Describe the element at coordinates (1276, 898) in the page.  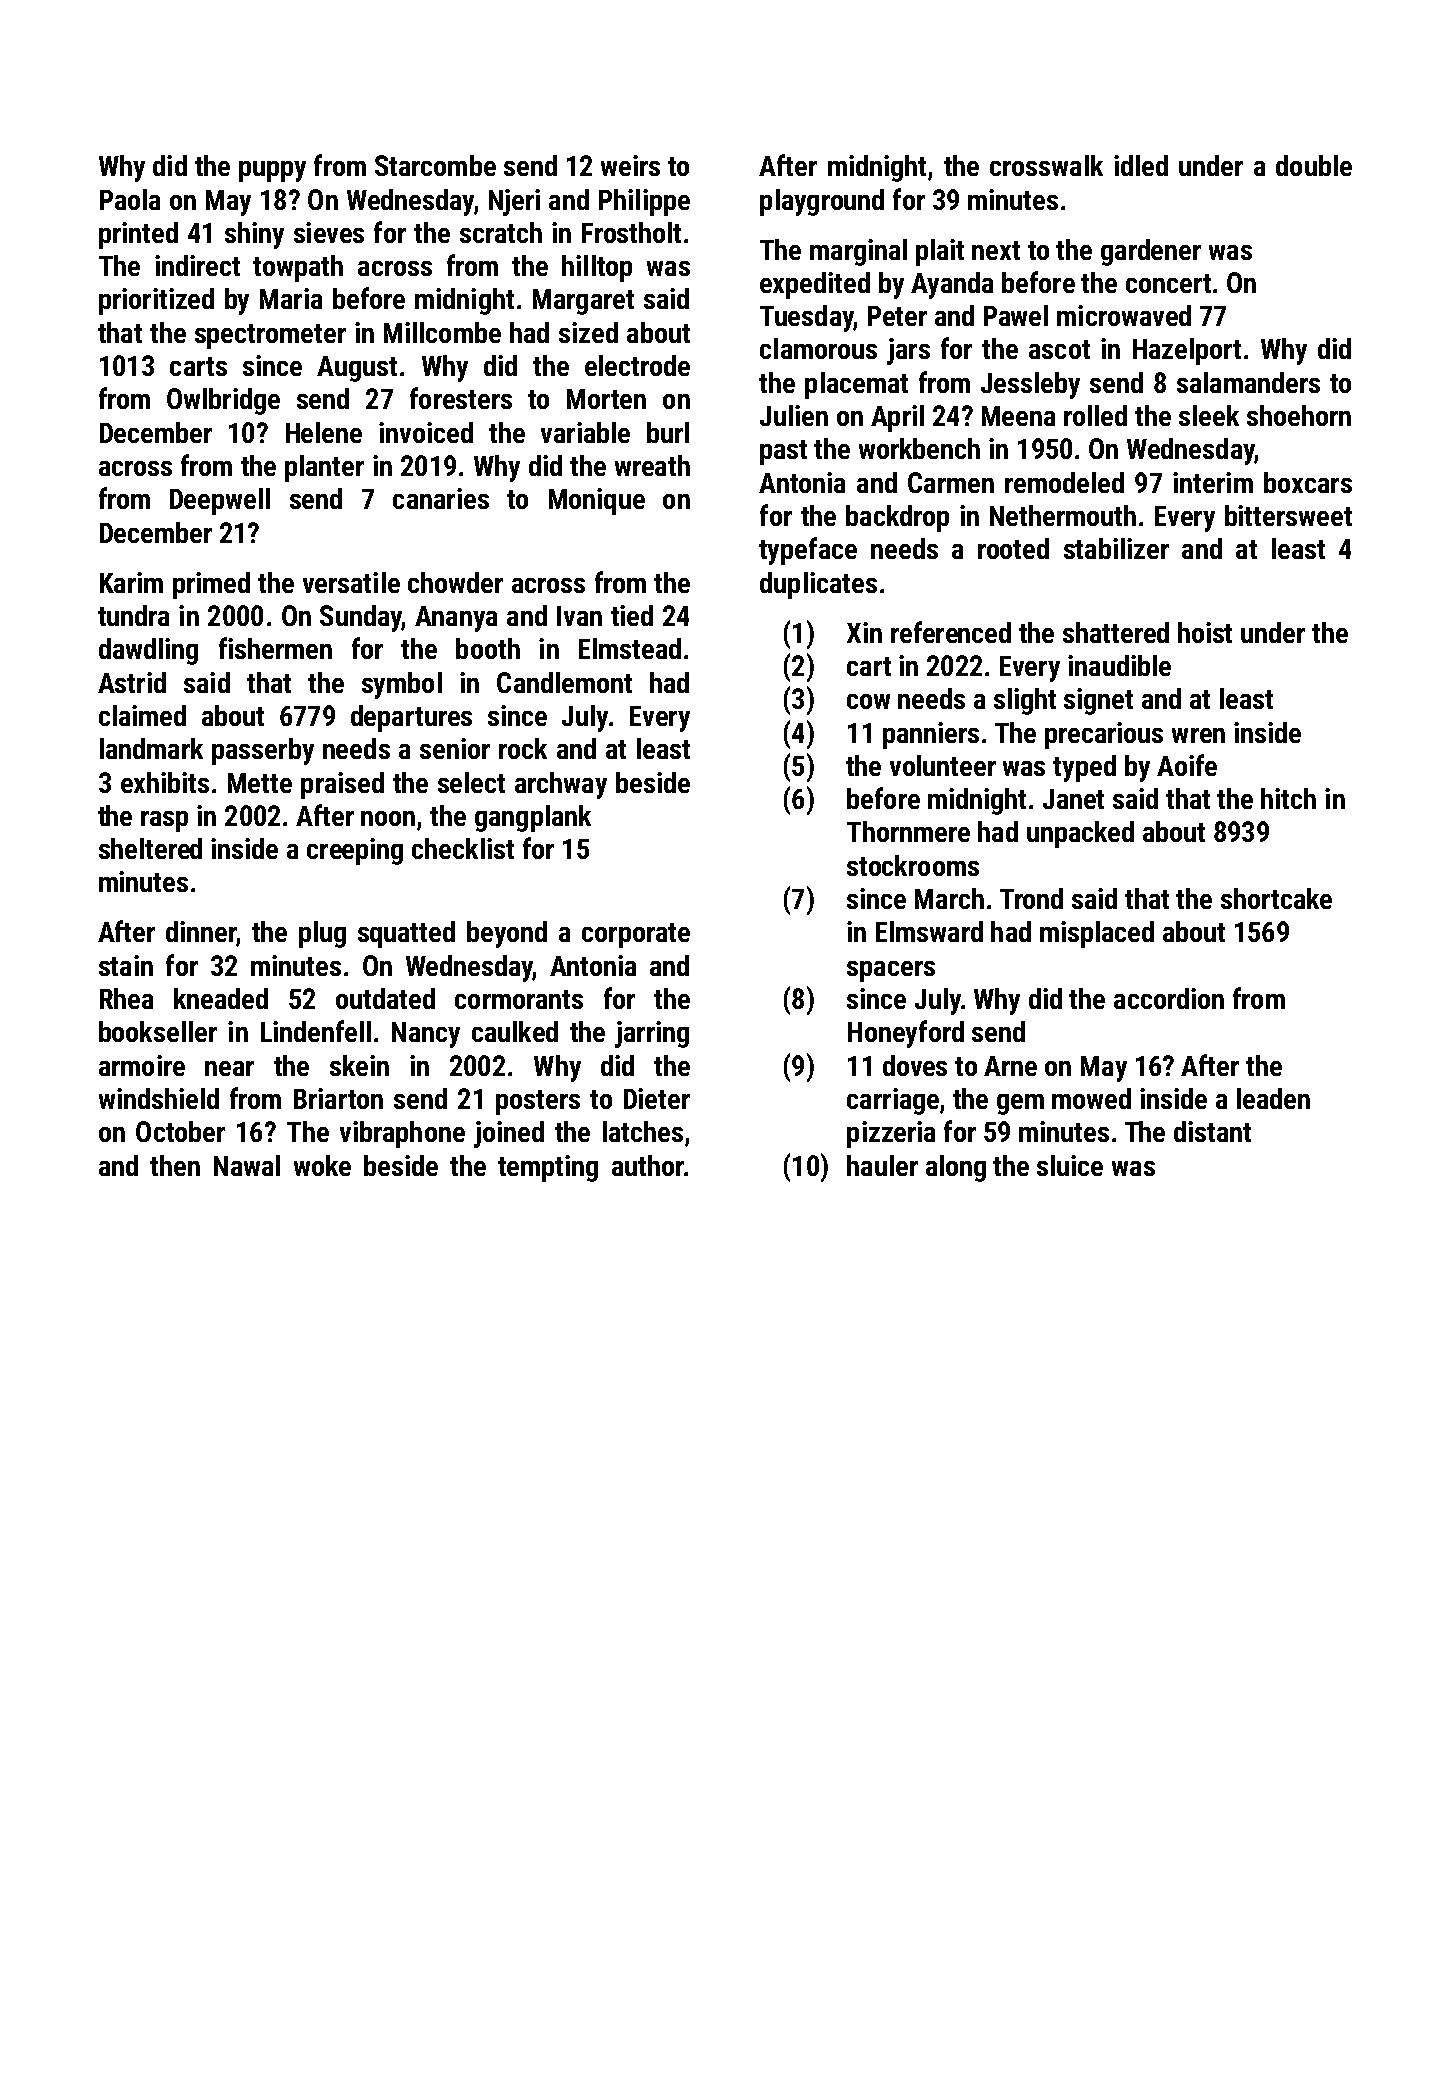
I see `shortcake` at that location.
